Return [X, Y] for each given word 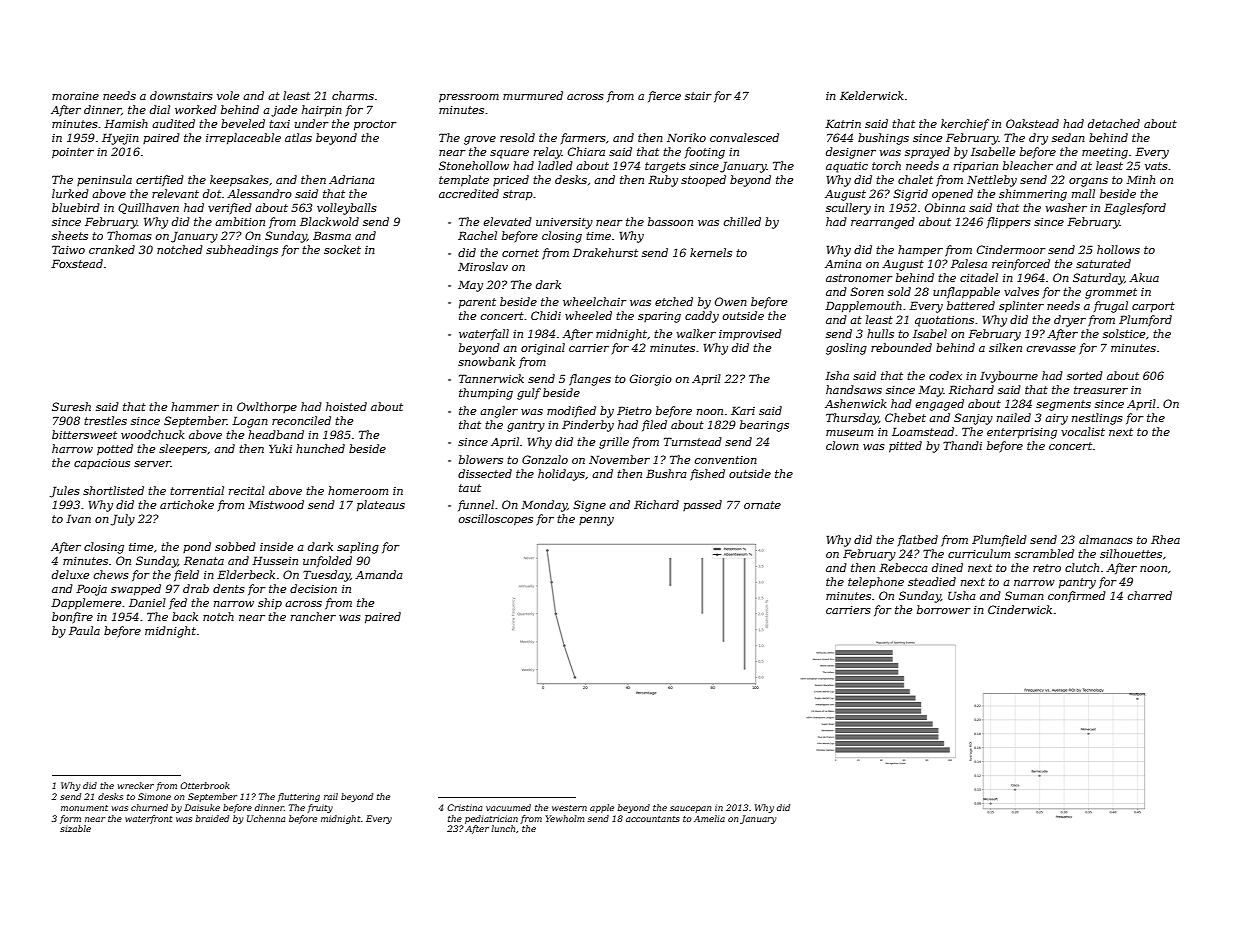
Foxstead [77, 263]
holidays [561, 475]
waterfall [484, 334]
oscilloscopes [496, 520]
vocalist [1083, 431]
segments [1063, 405]
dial [160, 109]
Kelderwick [872, 95]
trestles [105, 420]
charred [1150, 595]
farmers [583, 138]
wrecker [135, 785]
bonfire [72, 617]
